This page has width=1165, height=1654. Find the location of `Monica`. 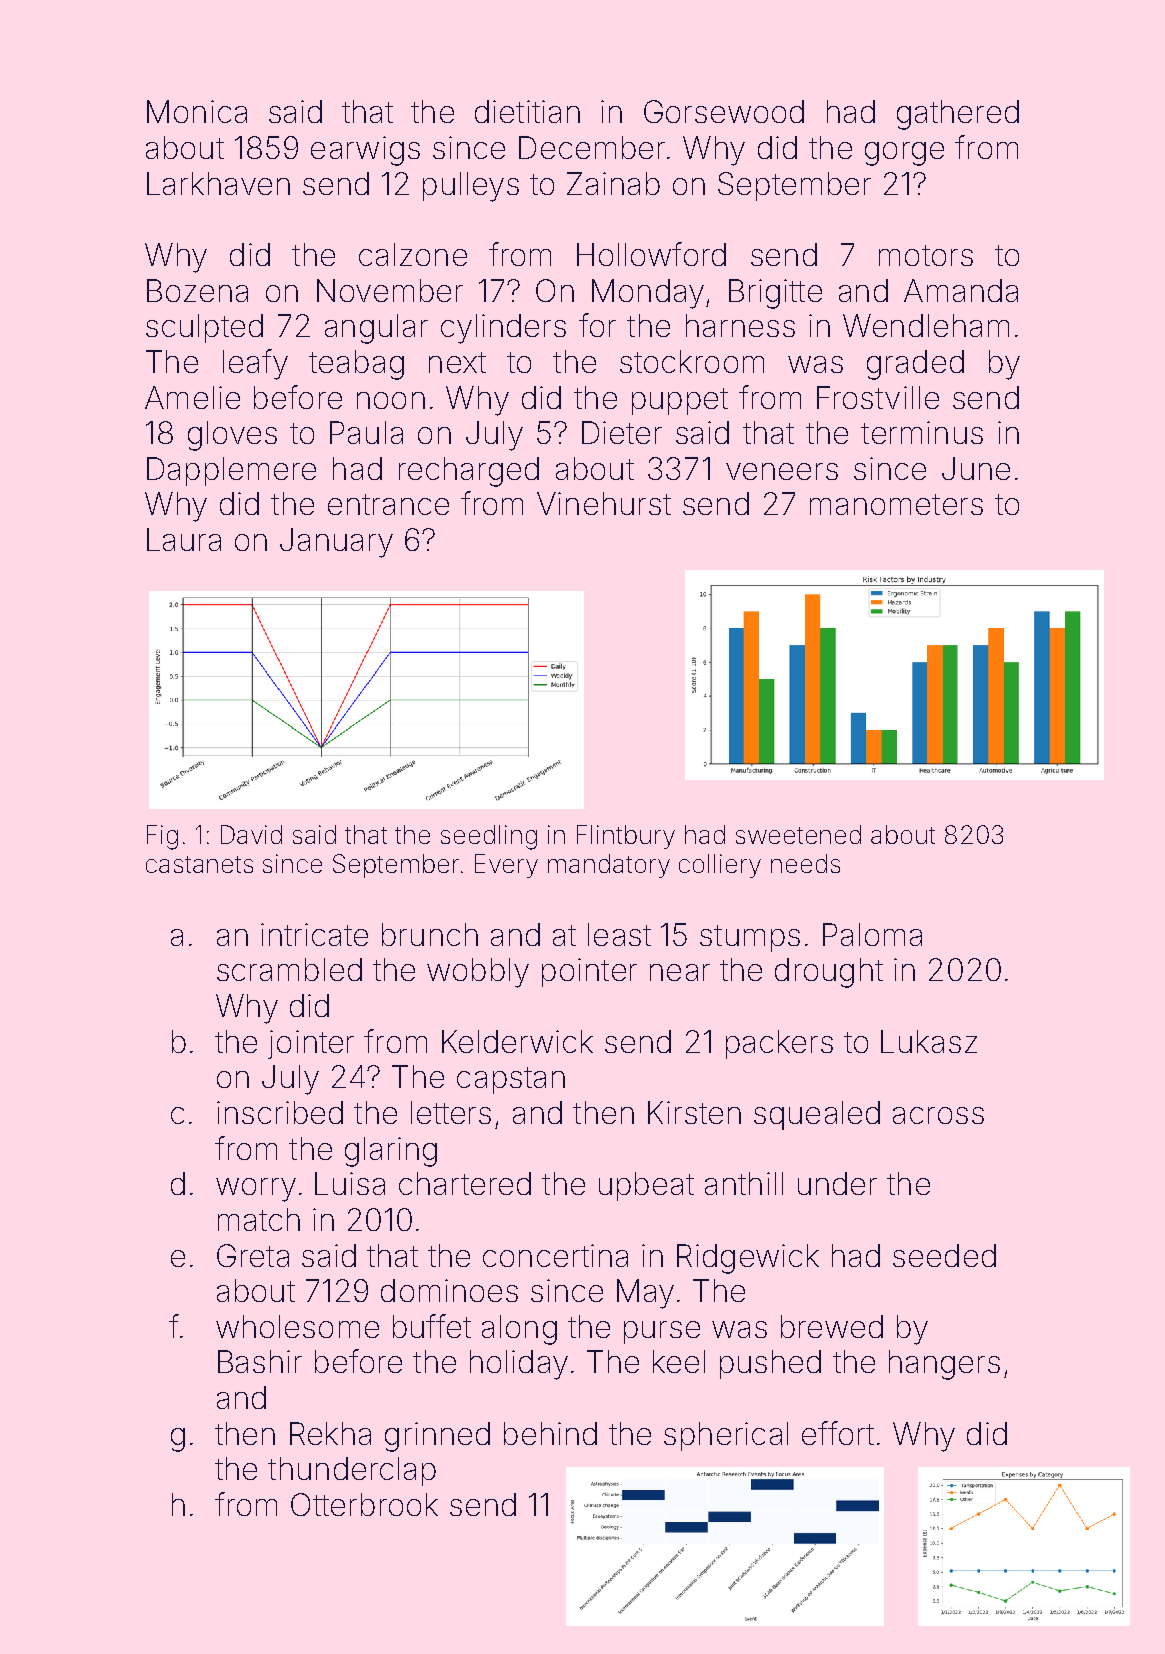

Monica is located at coordinates (197, 111).
